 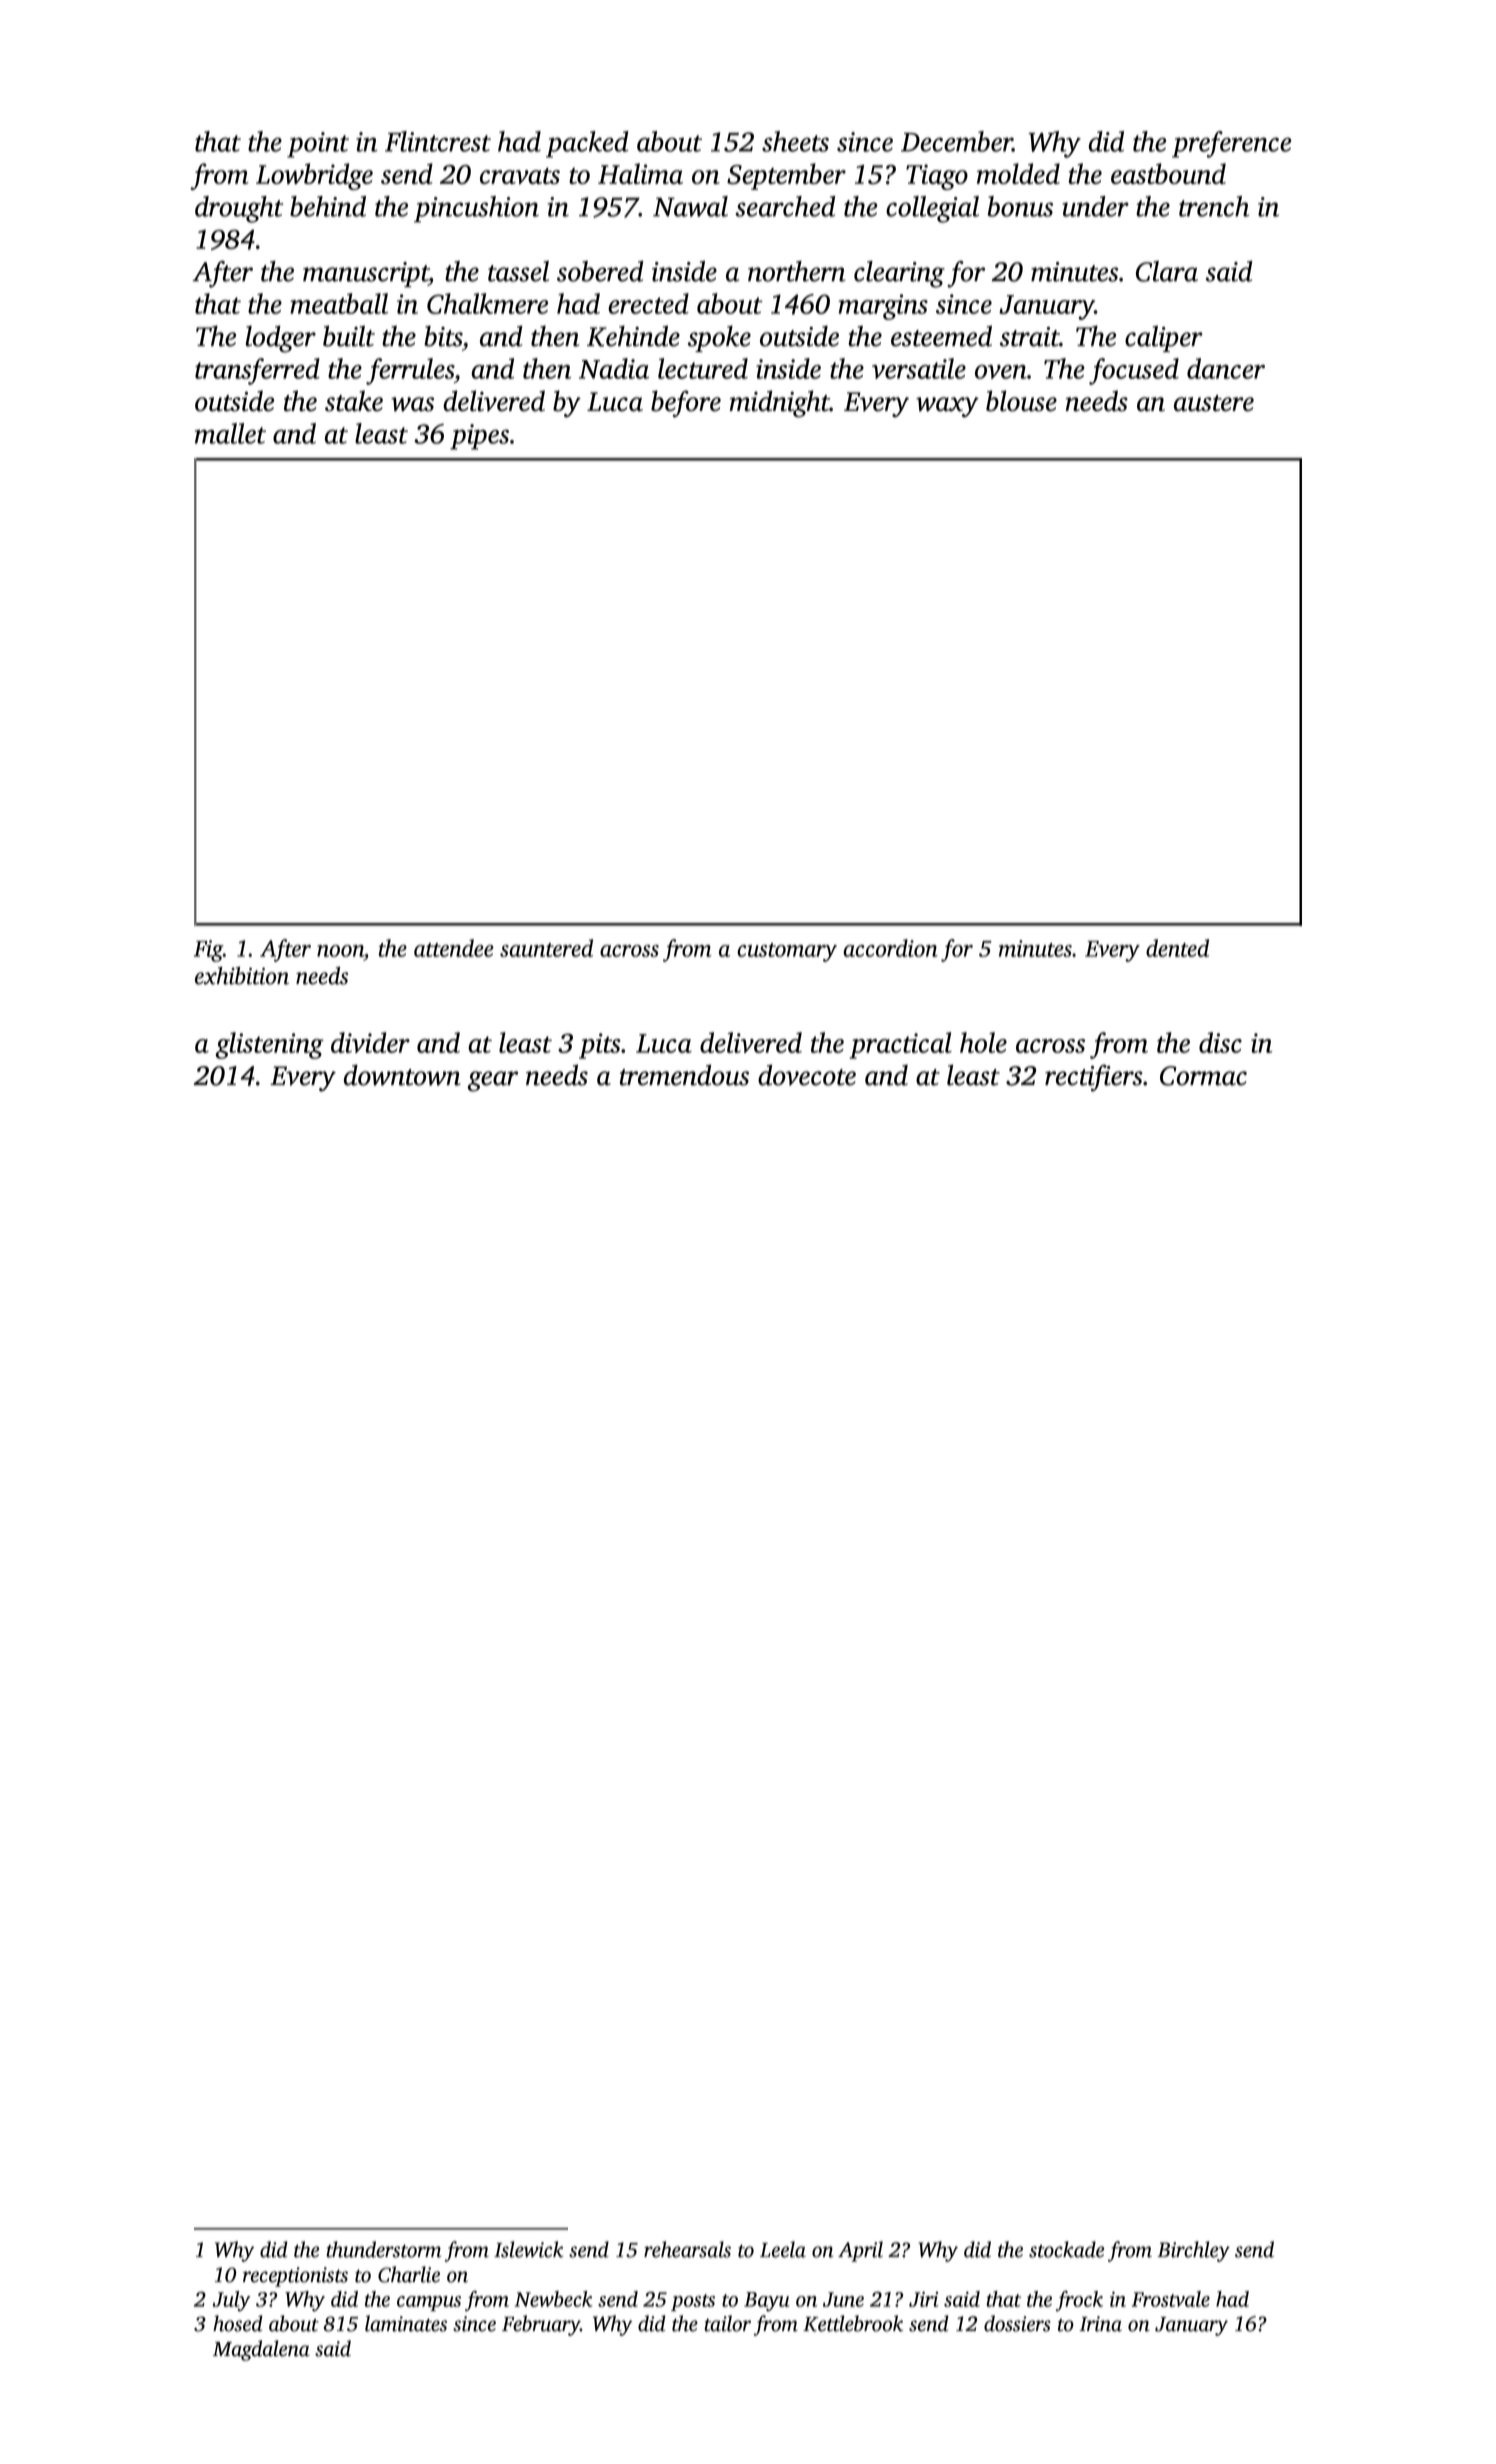 What do you see at coordinates (269, 1045) in the document?
I see `glistening` at bounding box center [269, 1045].
